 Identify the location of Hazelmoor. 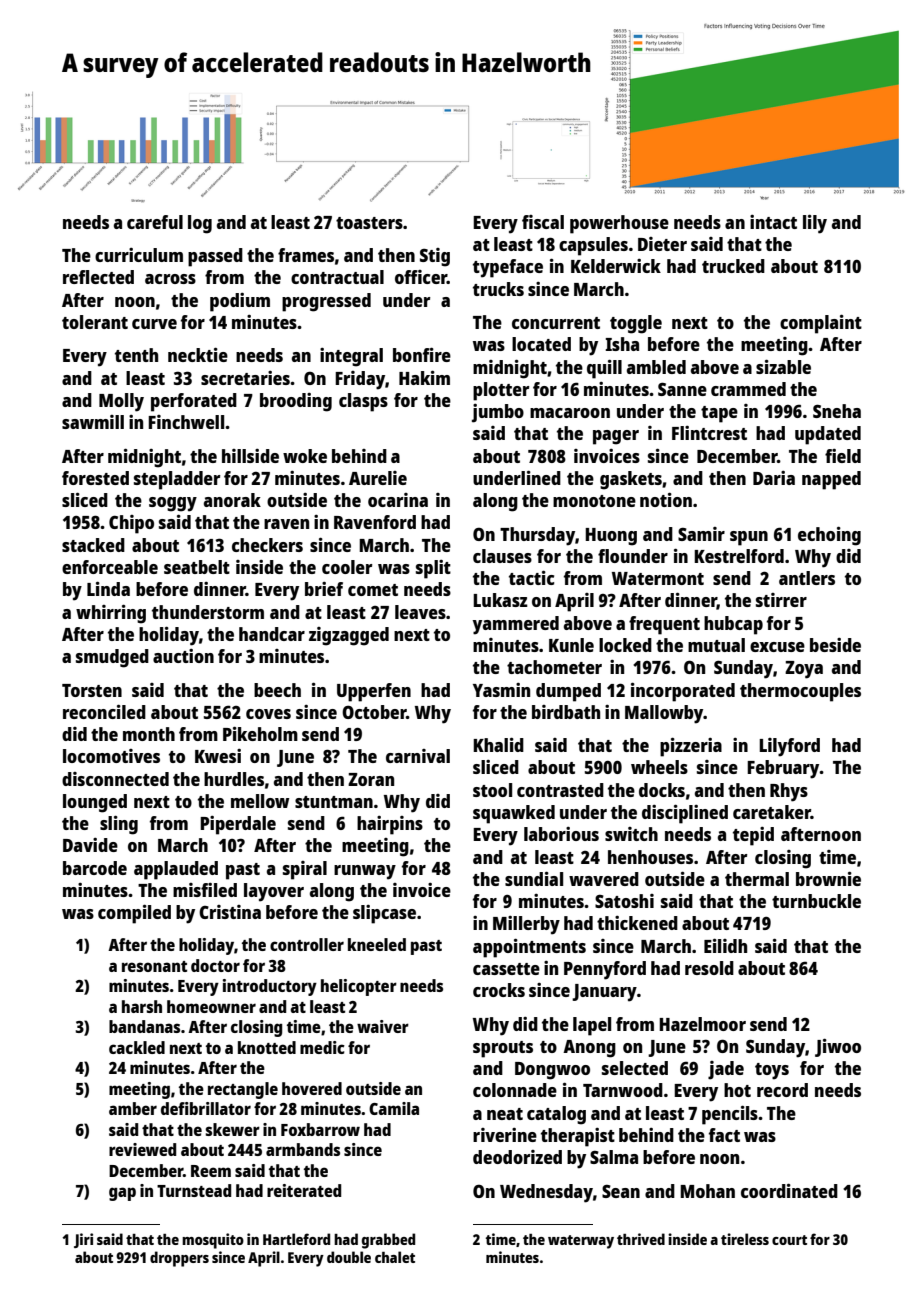
(702, 1024).
